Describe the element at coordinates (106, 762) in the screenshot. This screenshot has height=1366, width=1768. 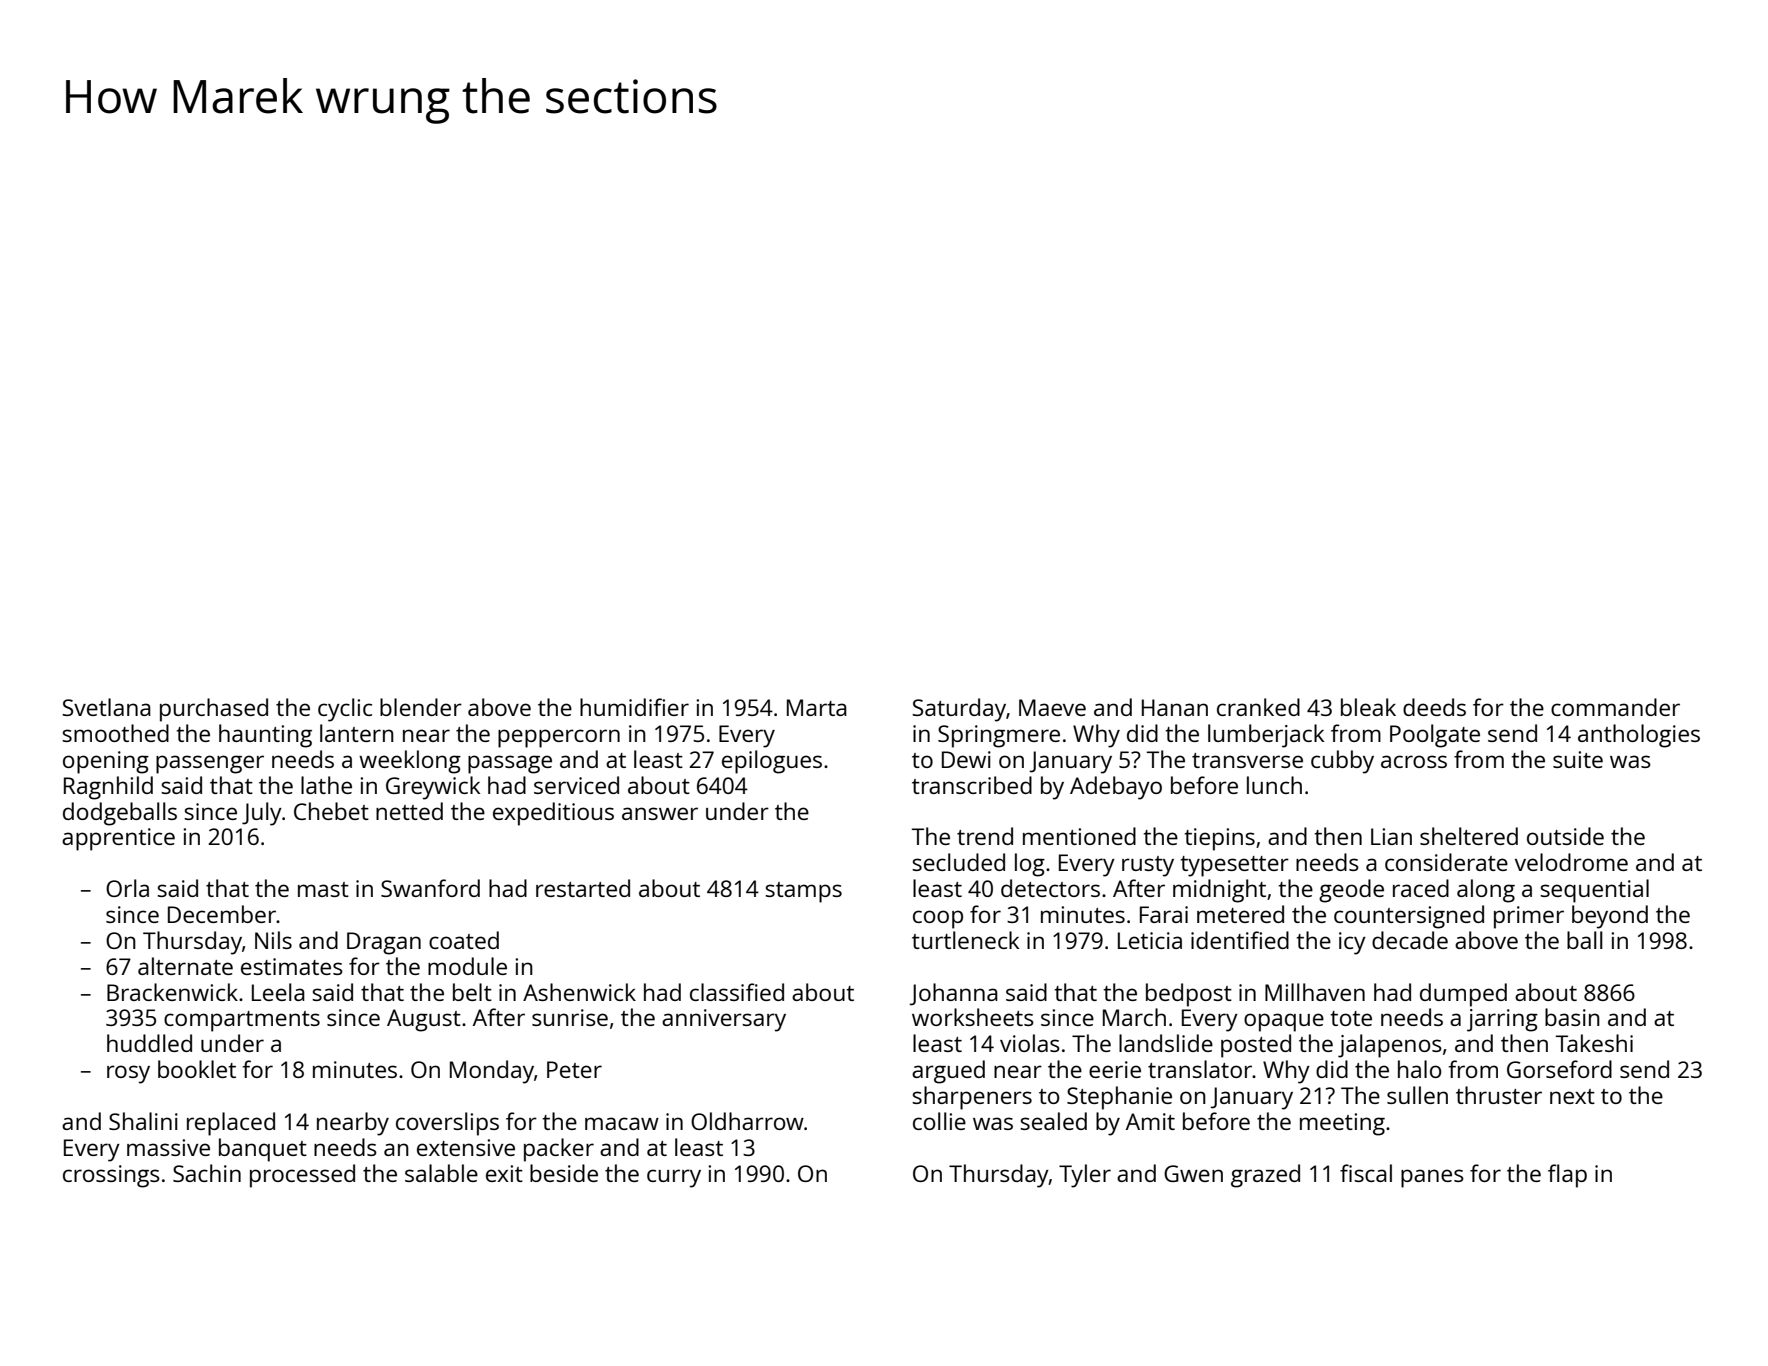
I see `opening` at that location.
